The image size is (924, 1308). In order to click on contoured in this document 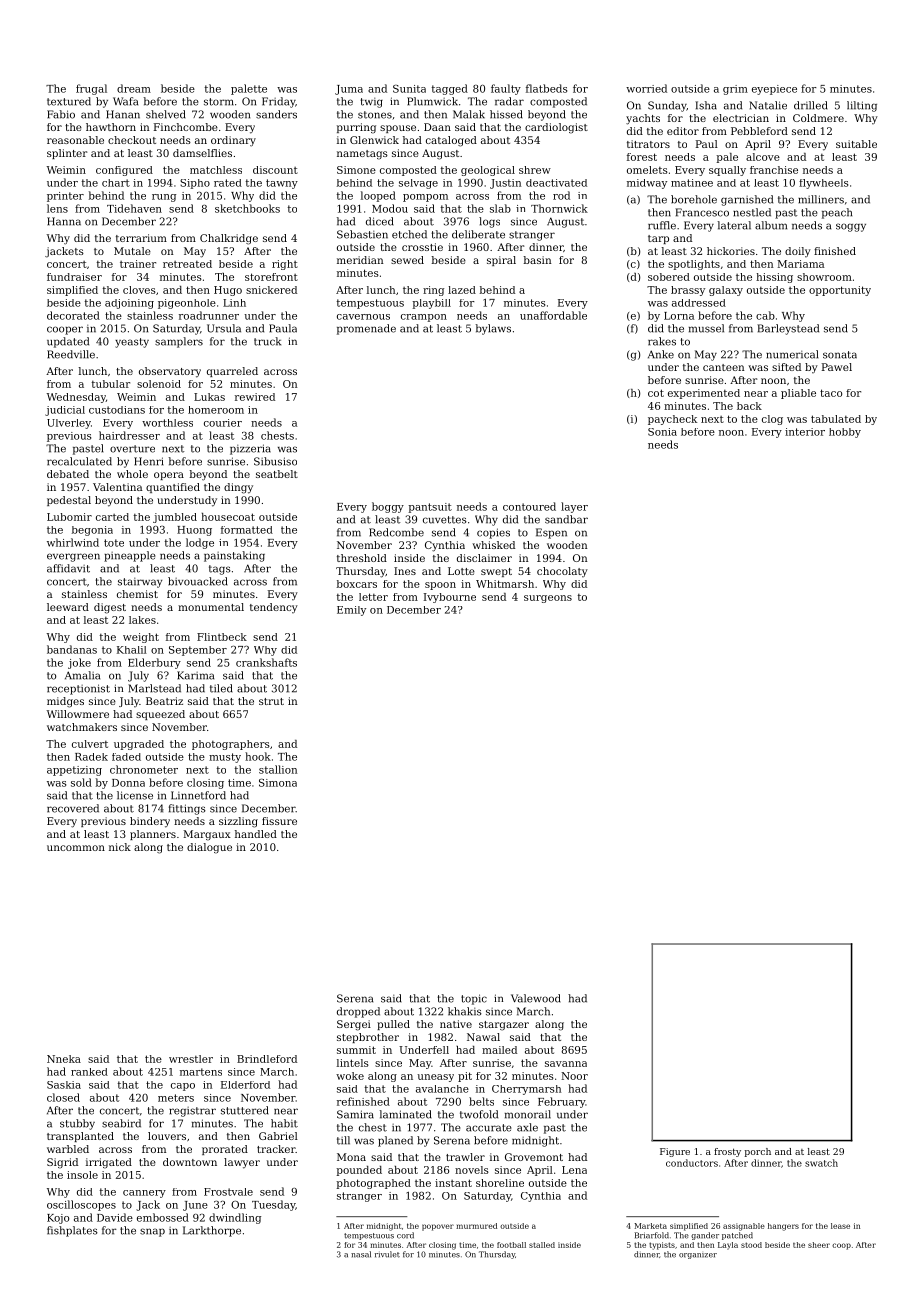, I will do `click(529, 506)`.
